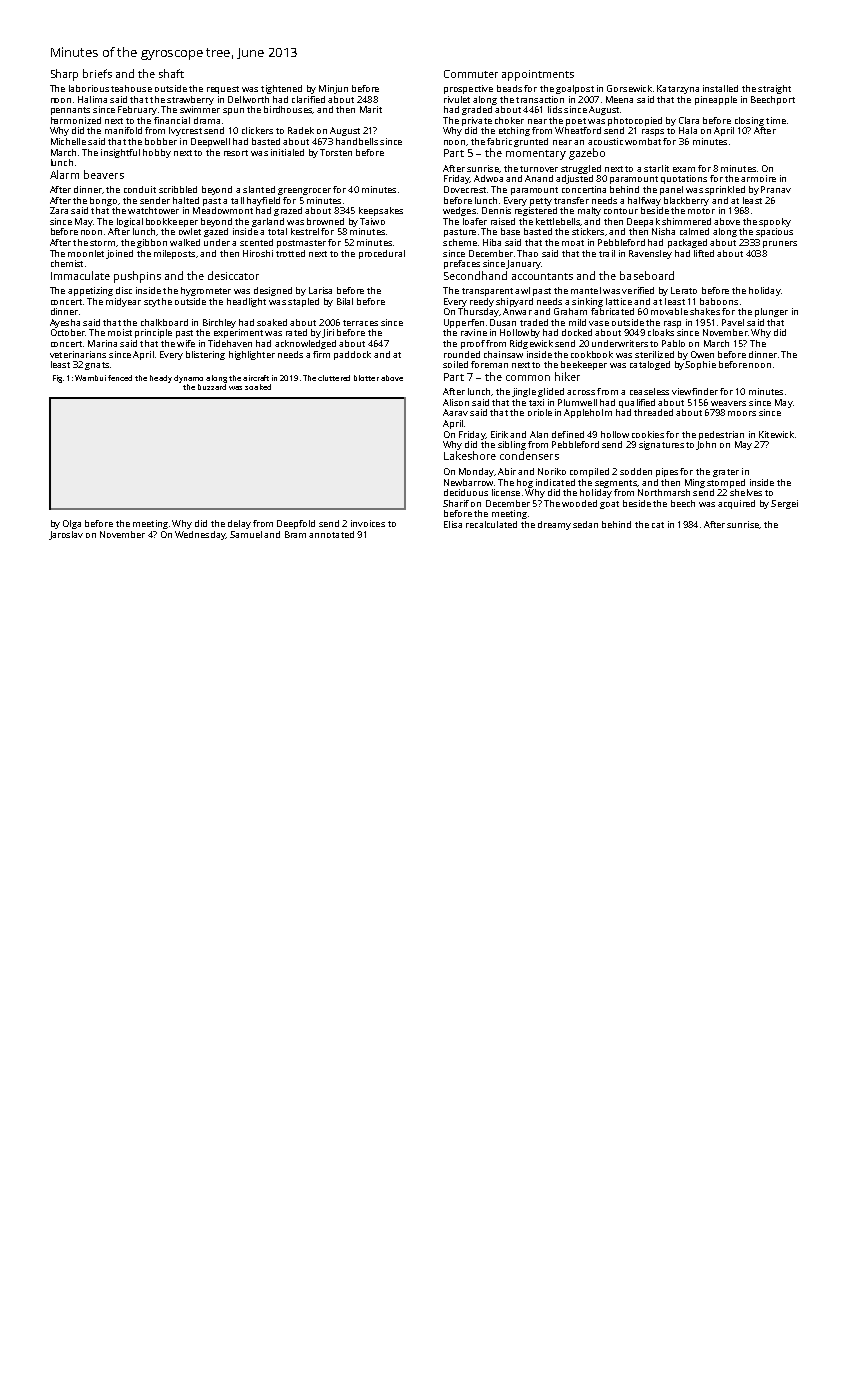 The image size is (849, 1400). I want to click on straight, so click(774, 89).
